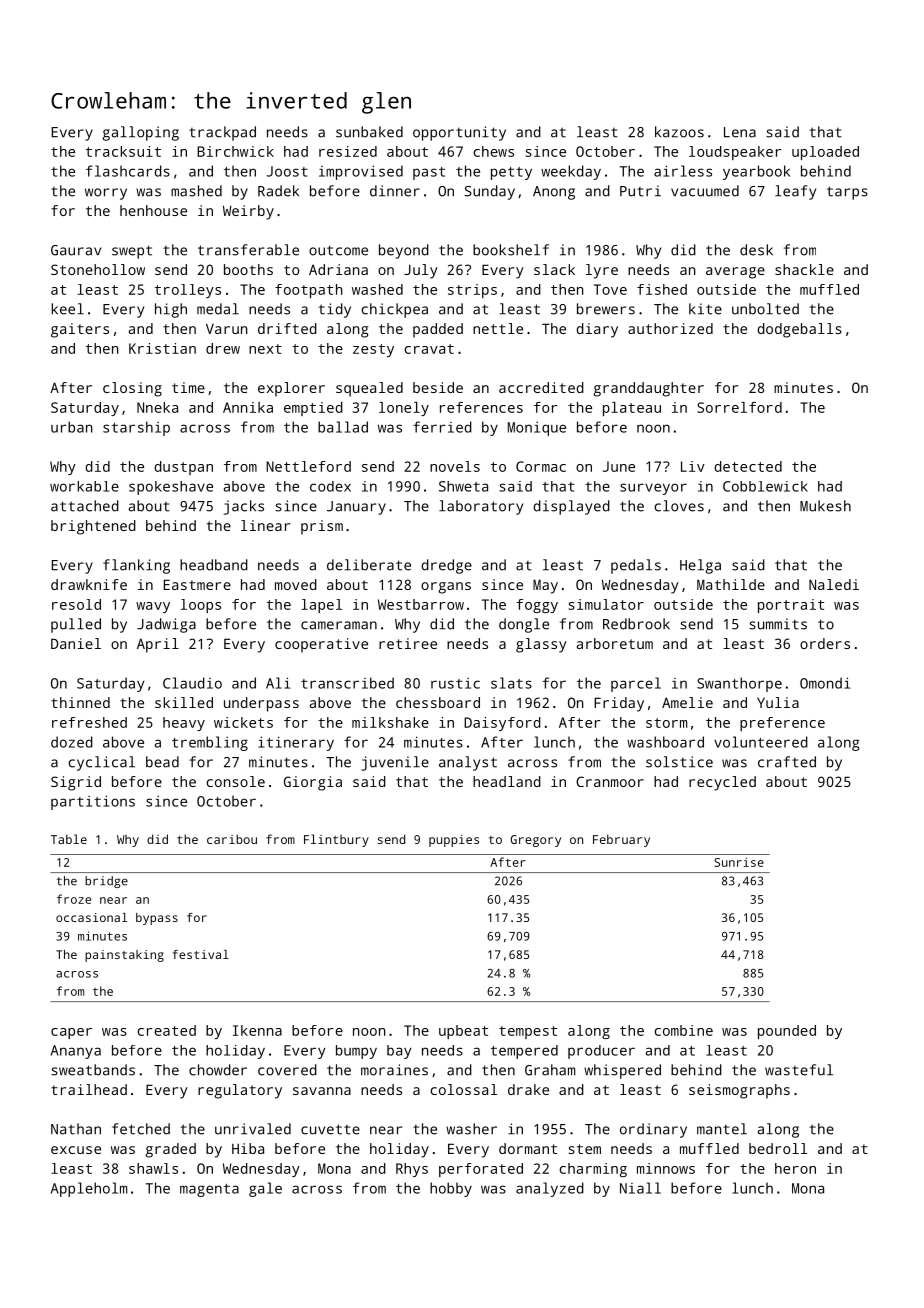 This image has width=924, height=1308. I want to click on upbeat, so click(463, 1032).
